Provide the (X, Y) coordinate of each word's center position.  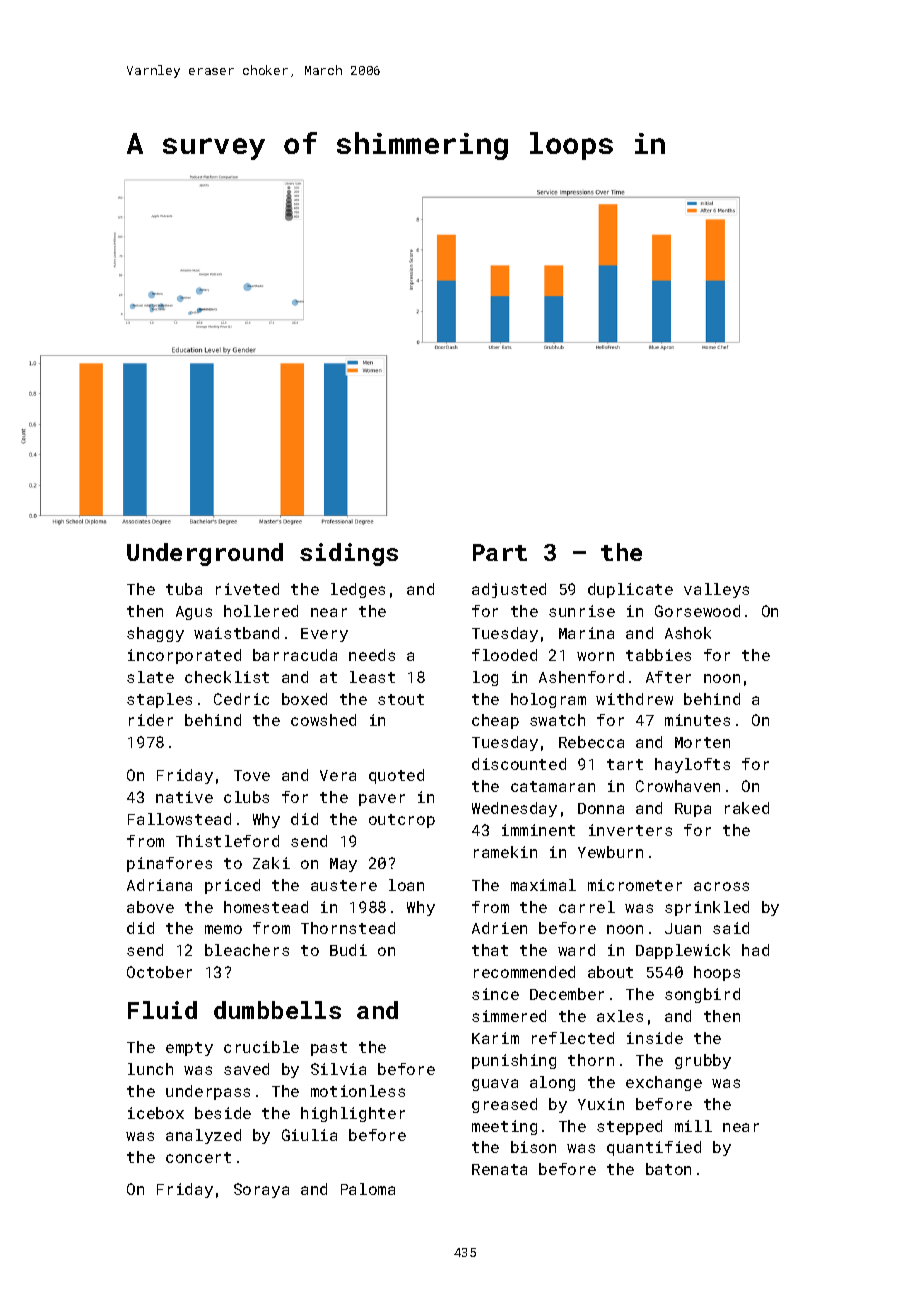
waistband (236, 633)
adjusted (509, 590)
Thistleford (227, 841)
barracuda (295, 655)
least (372, 677)
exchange (664, 1083)
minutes (697, 720)
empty (189, 1049)
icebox (156, 1113)
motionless (358, 1091)
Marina (586, 633)
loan (406, 885)
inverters (630, 830)
